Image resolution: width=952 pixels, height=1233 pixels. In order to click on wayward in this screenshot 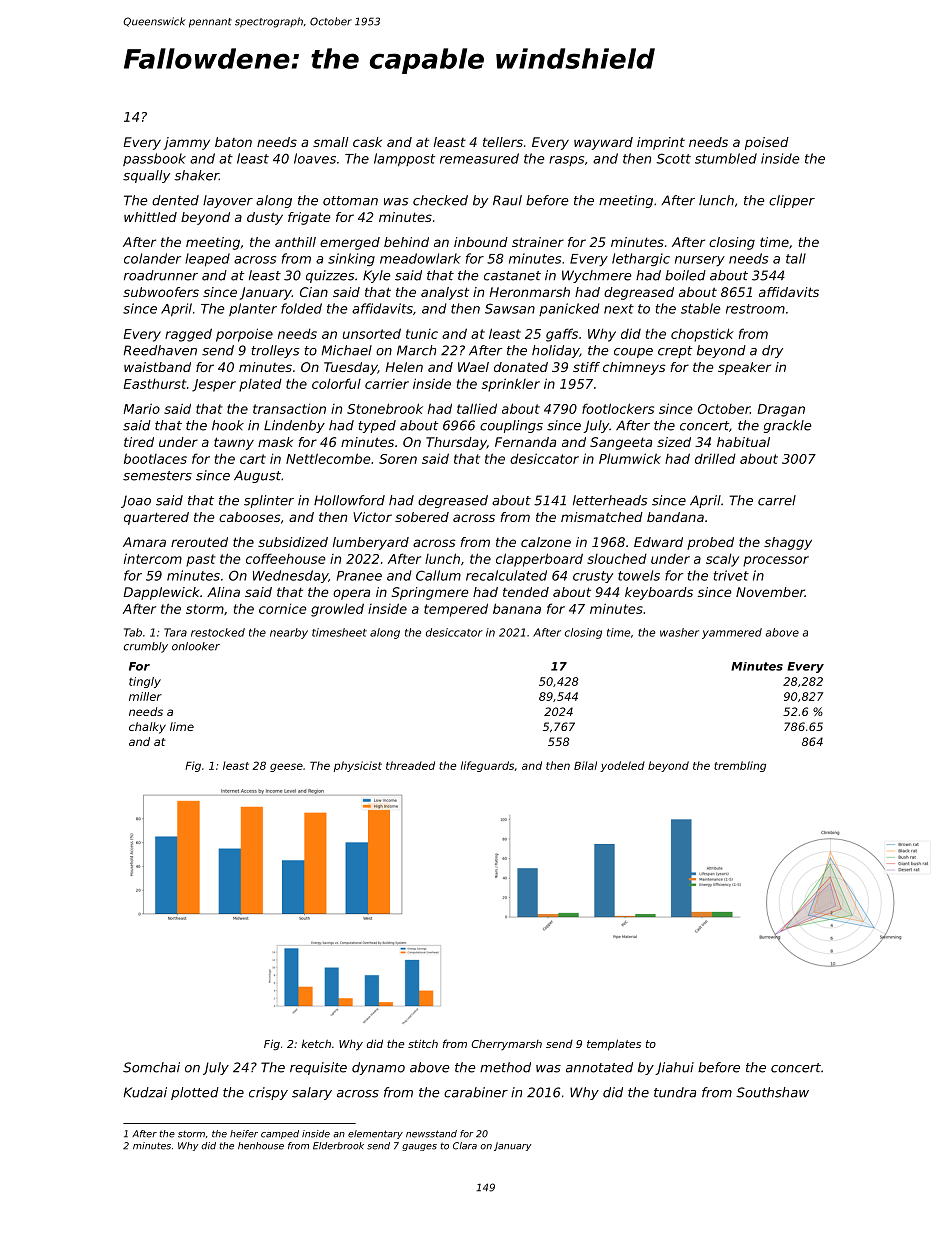, I will do `click(603, 143)`.
